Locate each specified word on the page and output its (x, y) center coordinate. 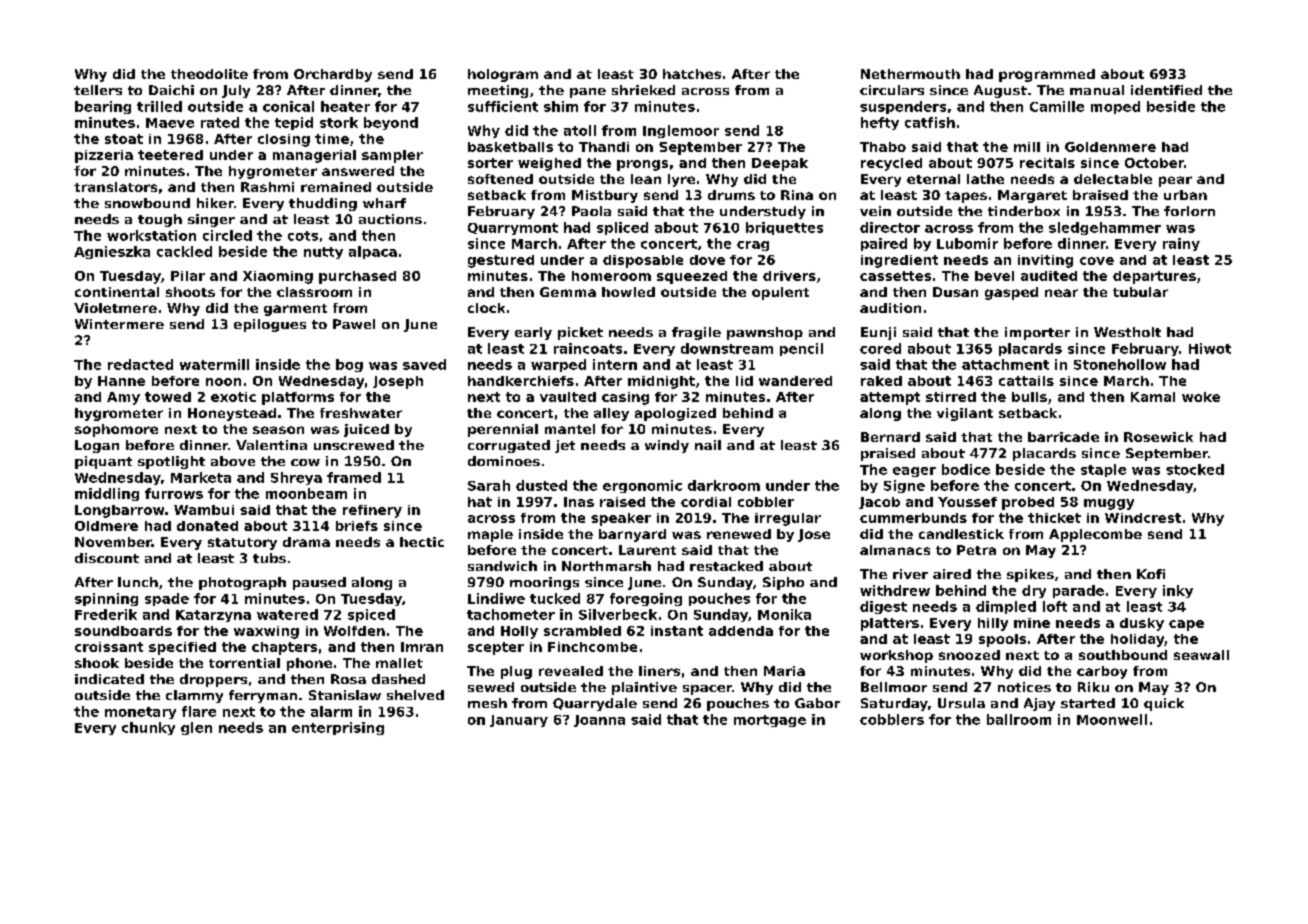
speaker (621, 519)
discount (107, 558)
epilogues (270, 325)
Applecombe (1095, 535)
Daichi (171, 90)
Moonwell (1112, 719)
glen (196, 728)
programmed (1047, 75)
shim (561, 106)
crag (753, 246)
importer (1037, 333)
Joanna (599, 721)
